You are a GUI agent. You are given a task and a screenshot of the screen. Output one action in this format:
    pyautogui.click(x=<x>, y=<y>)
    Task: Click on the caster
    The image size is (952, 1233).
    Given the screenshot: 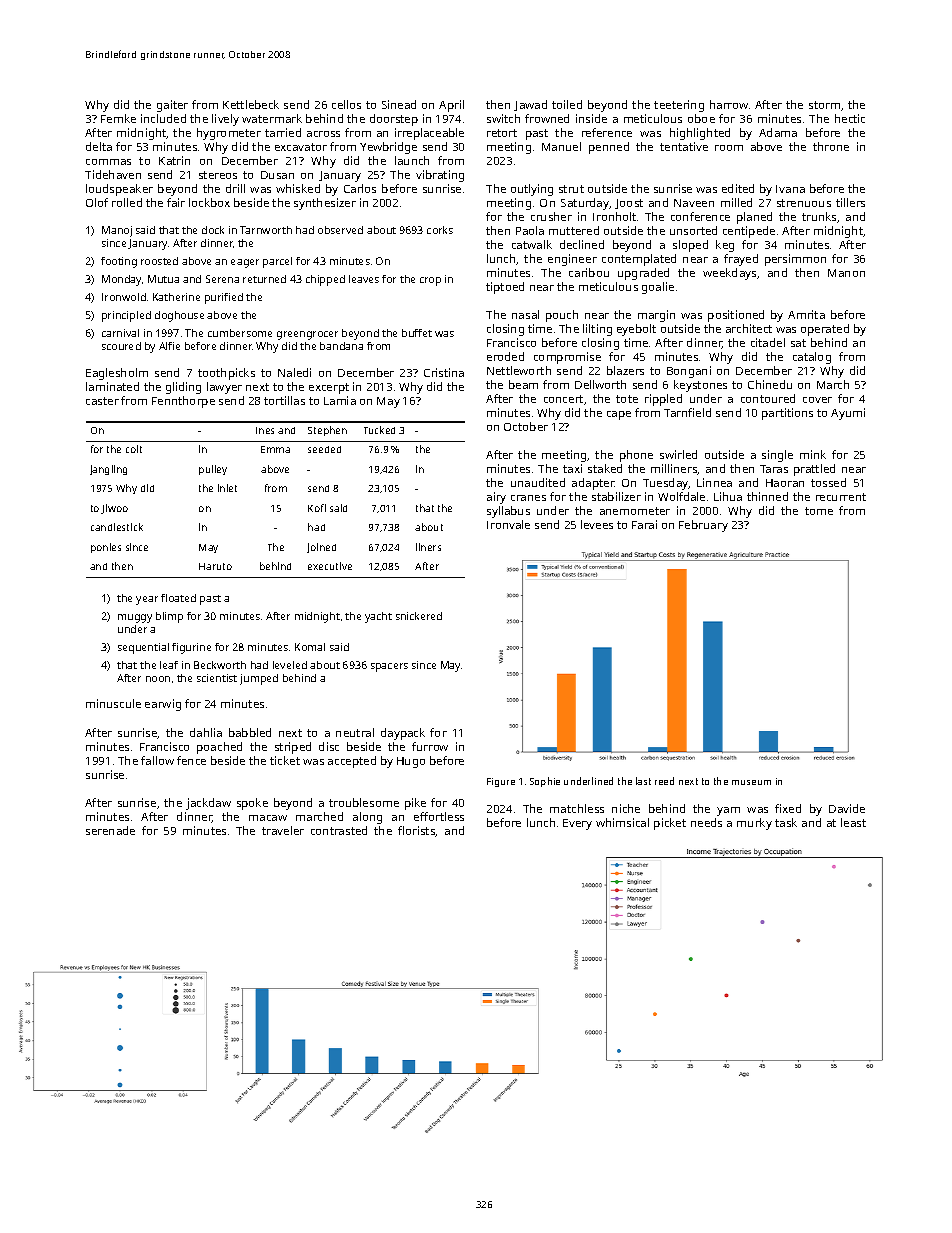 What is the action you would take?
    pyautogui.click(x=102, y=401)
